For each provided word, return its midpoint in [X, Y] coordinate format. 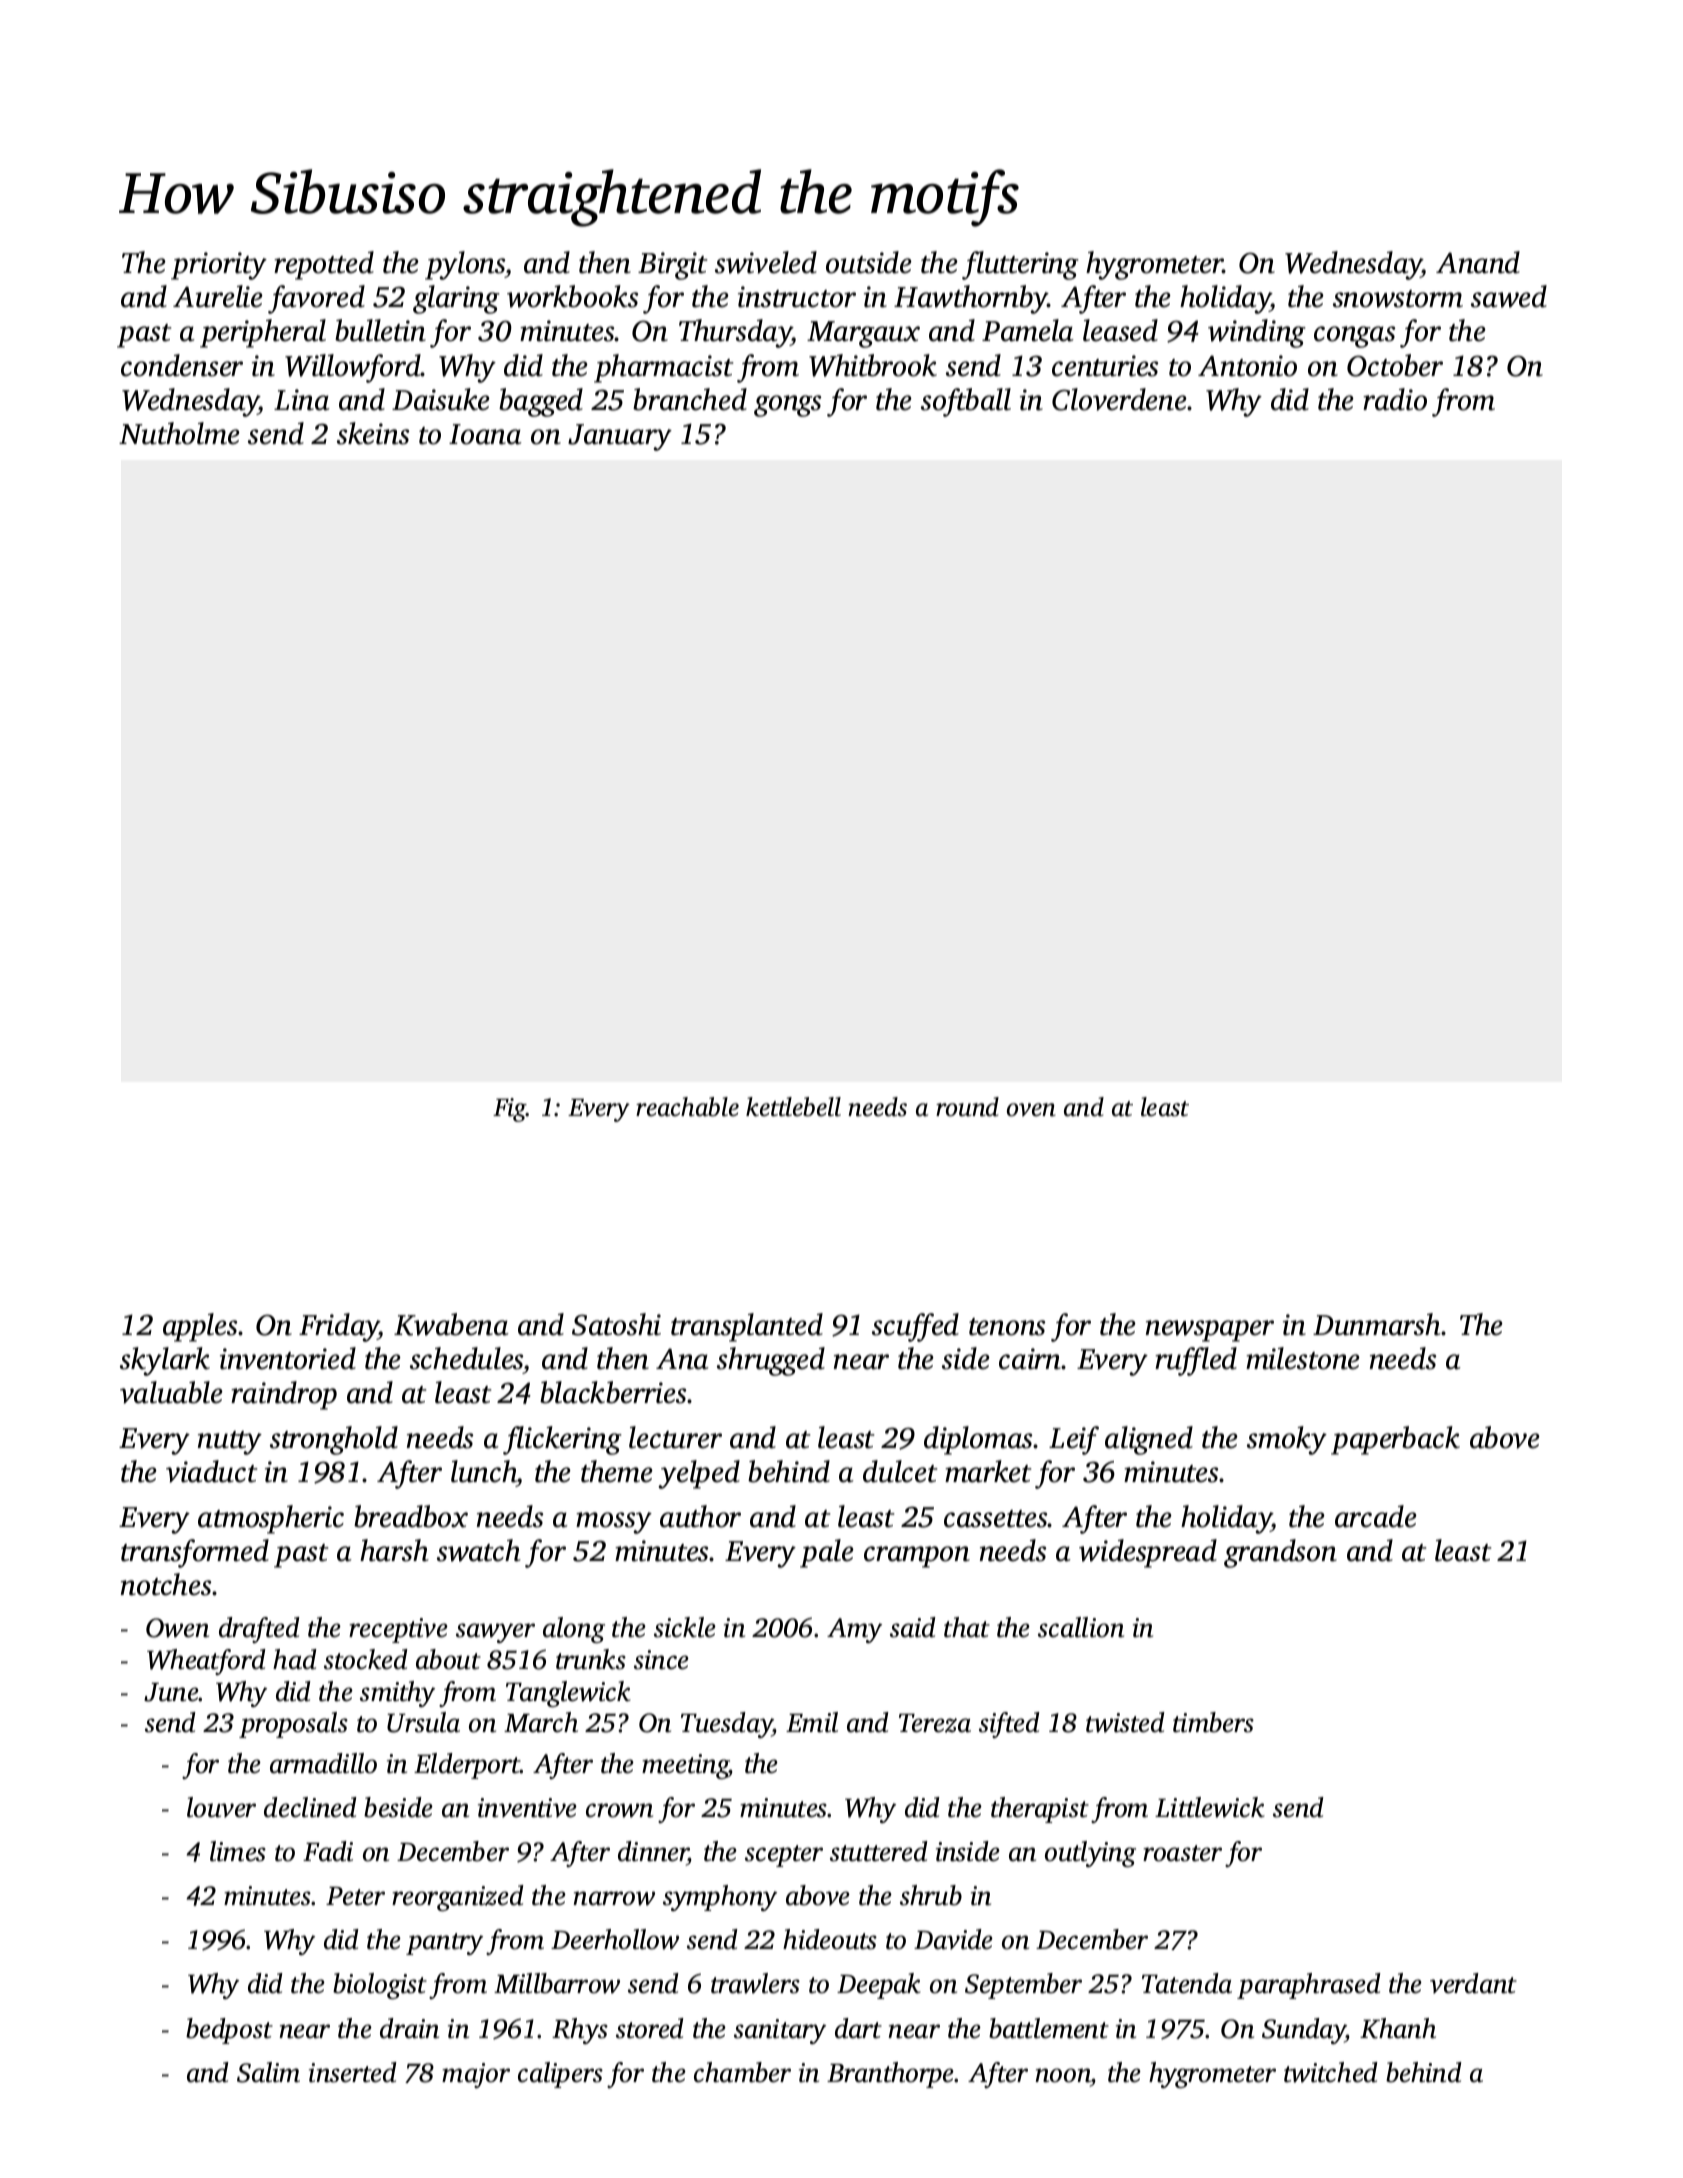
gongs [787, 406]
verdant [1473, 1983]
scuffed [915, 1327]
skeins [373, 433]
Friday [339, 1327]
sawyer [495, 1633]
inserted [353, 2072]
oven [1031, 1110]
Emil [812, 1722]
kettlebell [793, 1107]
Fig [510, 1110]
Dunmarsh [1377, 1324]
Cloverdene [1119, 399]
